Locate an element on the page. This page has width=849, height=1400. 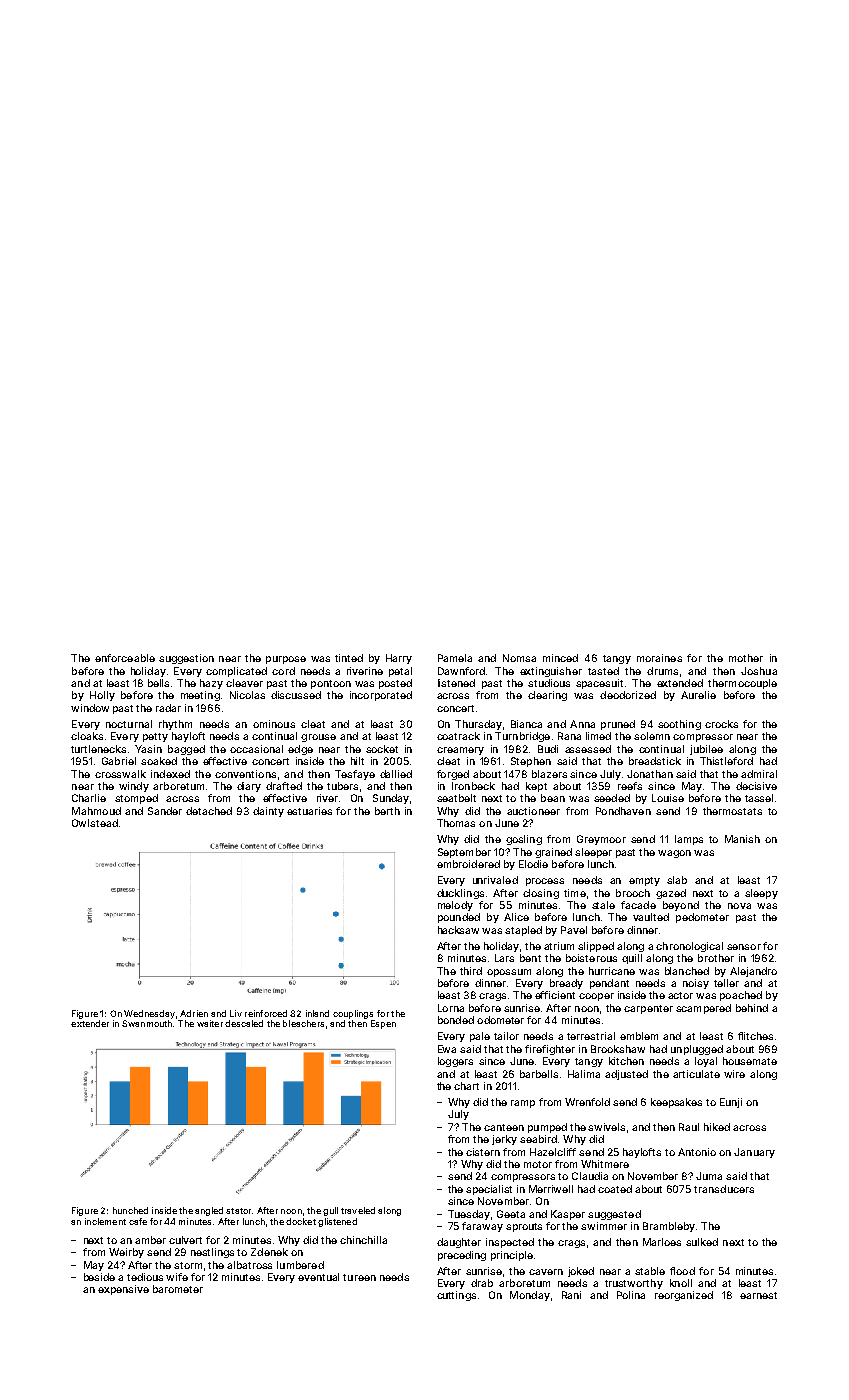
extender is located at coordinates (90, 1023).
